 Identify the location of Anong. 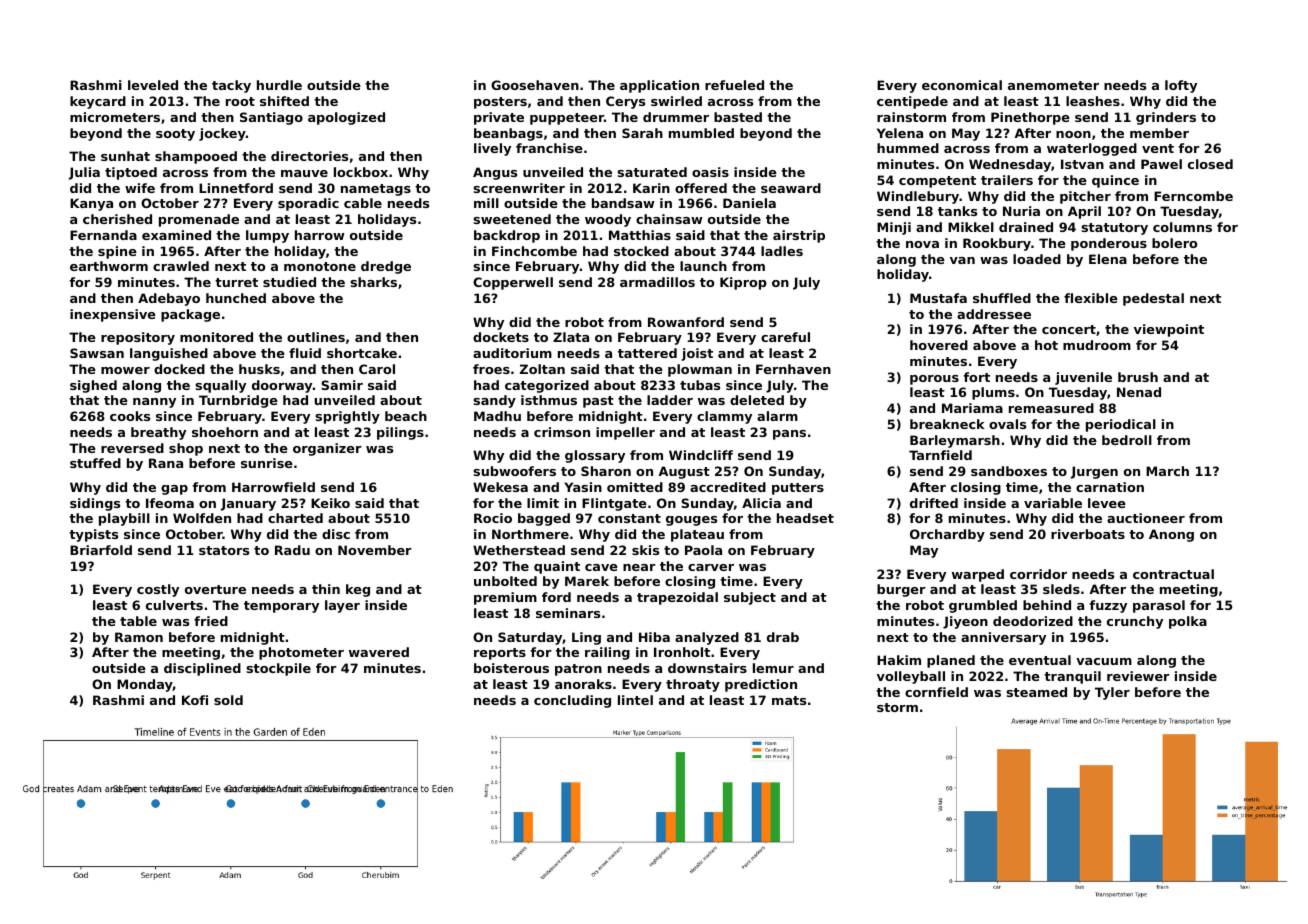
(1171, 535).
